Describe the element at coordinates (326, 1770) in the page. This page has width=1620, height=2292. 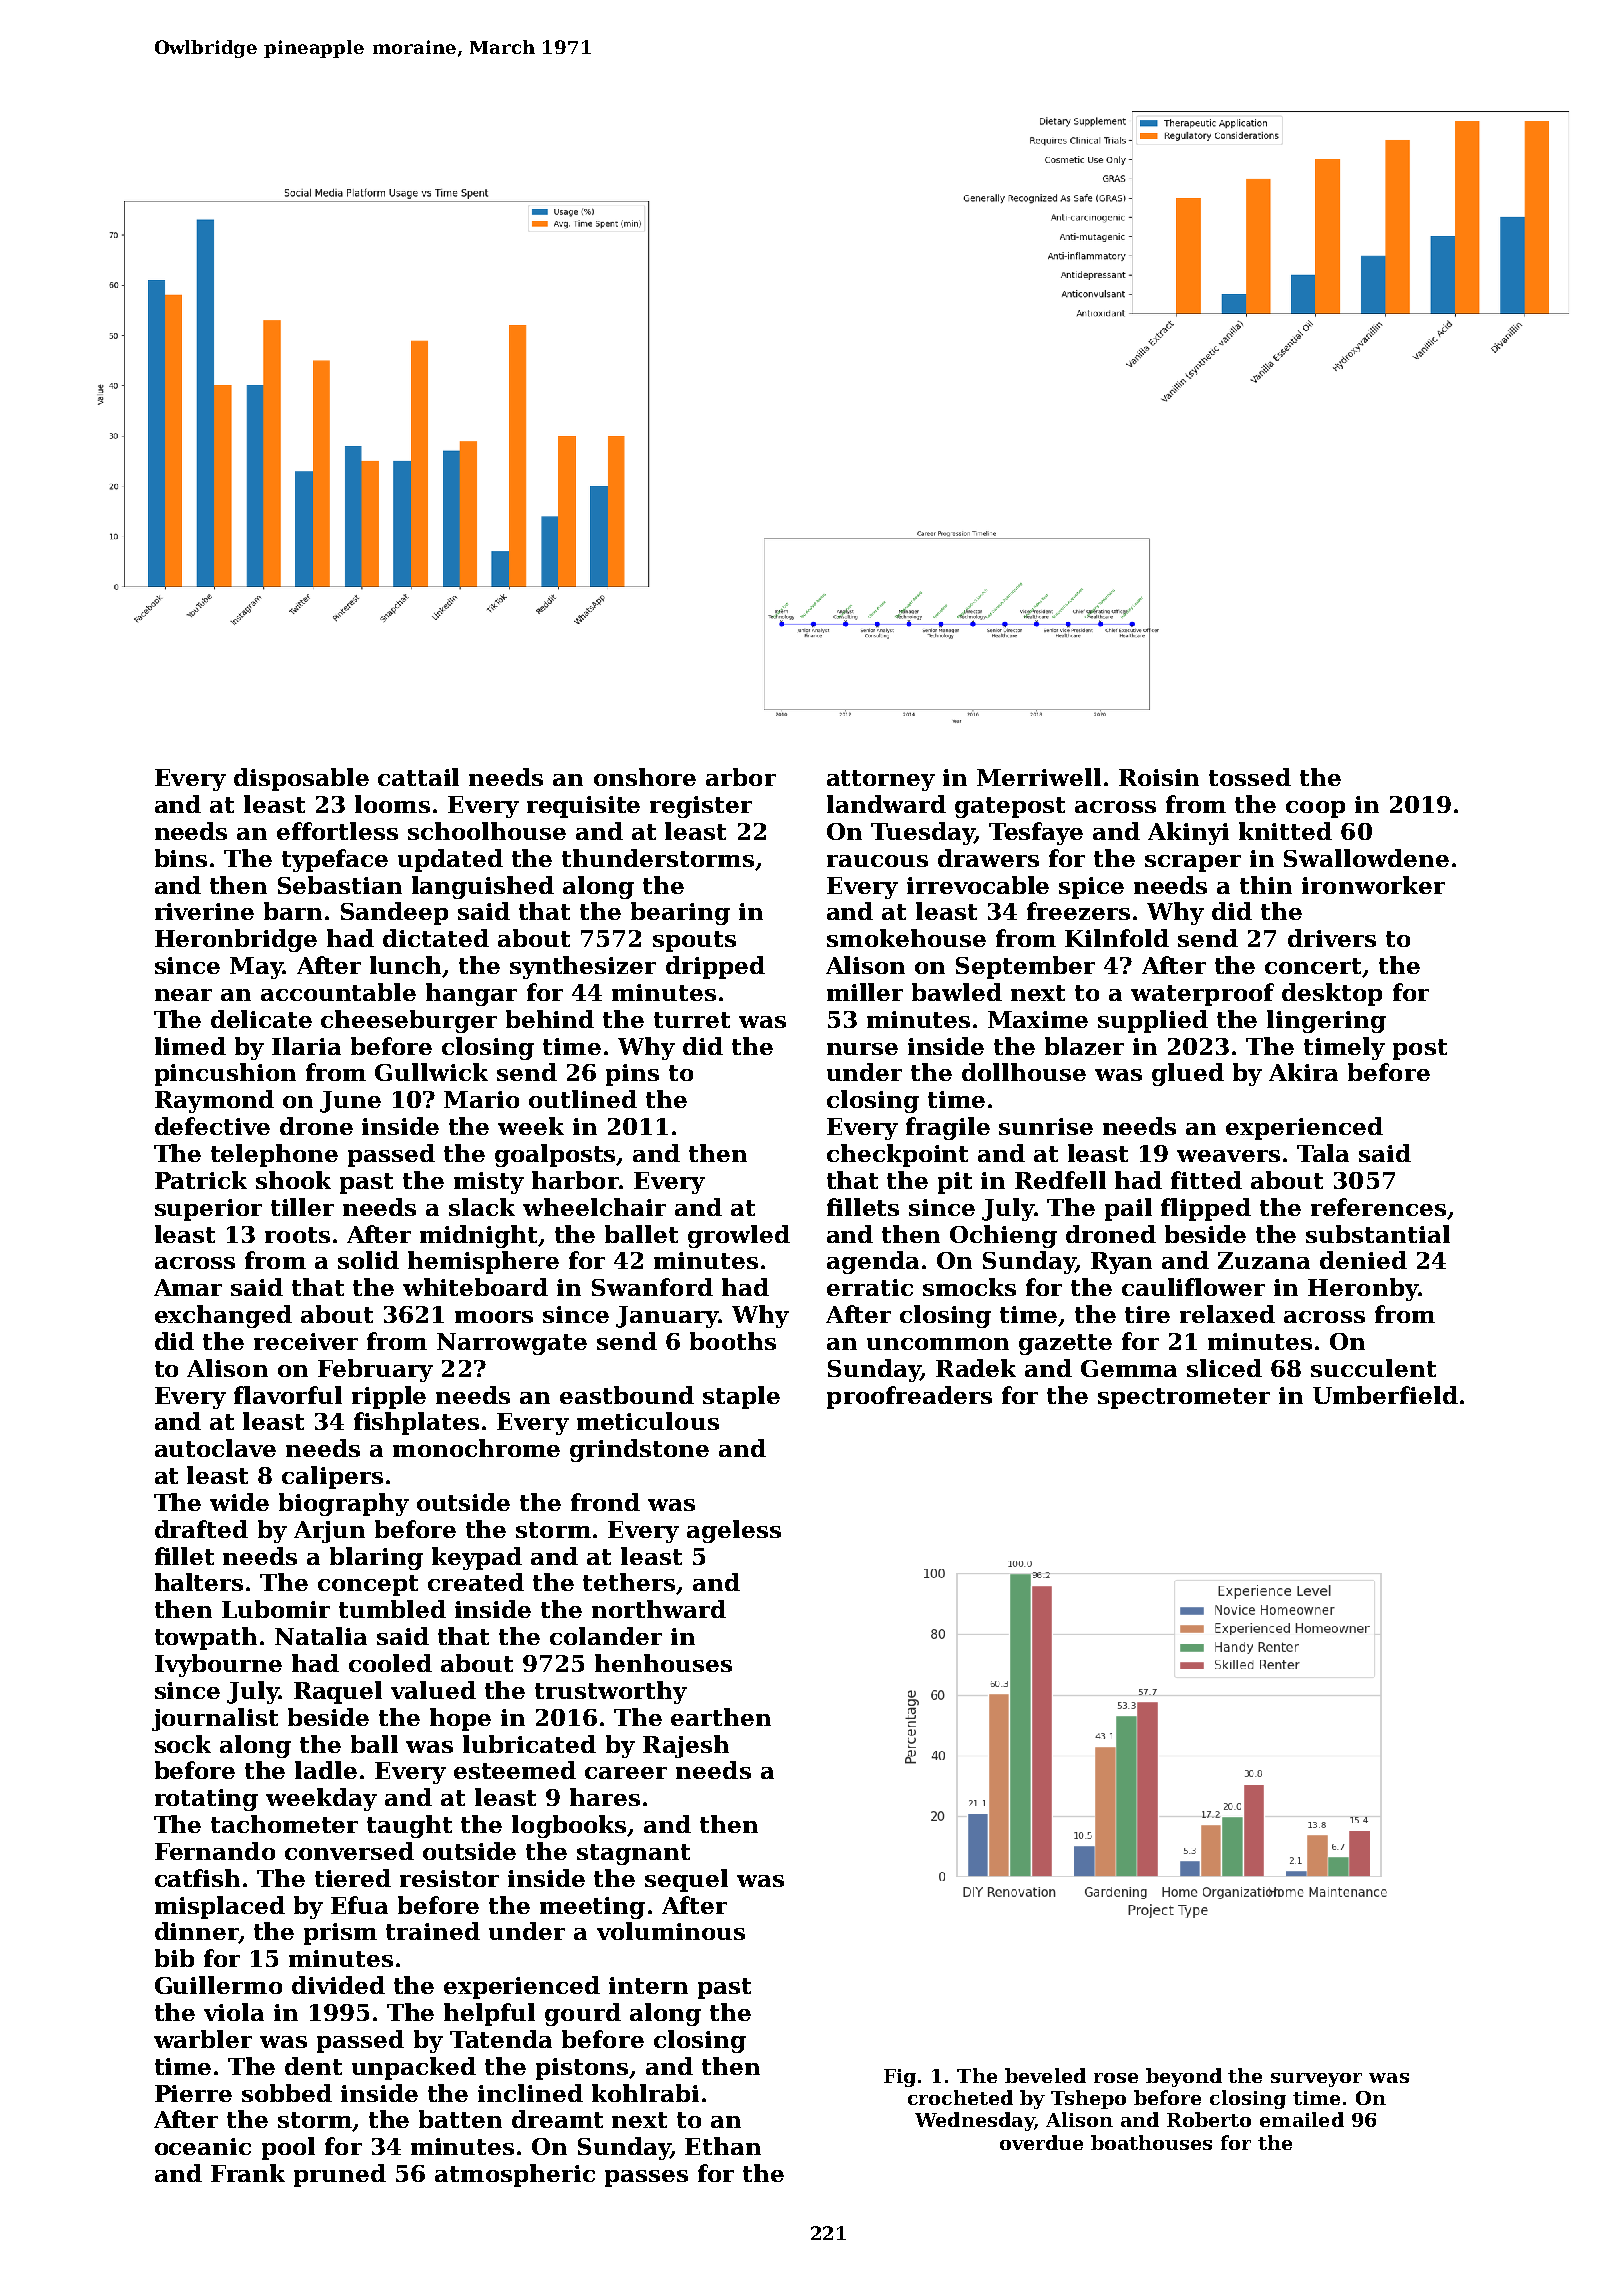
I see `ladle` at that location.
